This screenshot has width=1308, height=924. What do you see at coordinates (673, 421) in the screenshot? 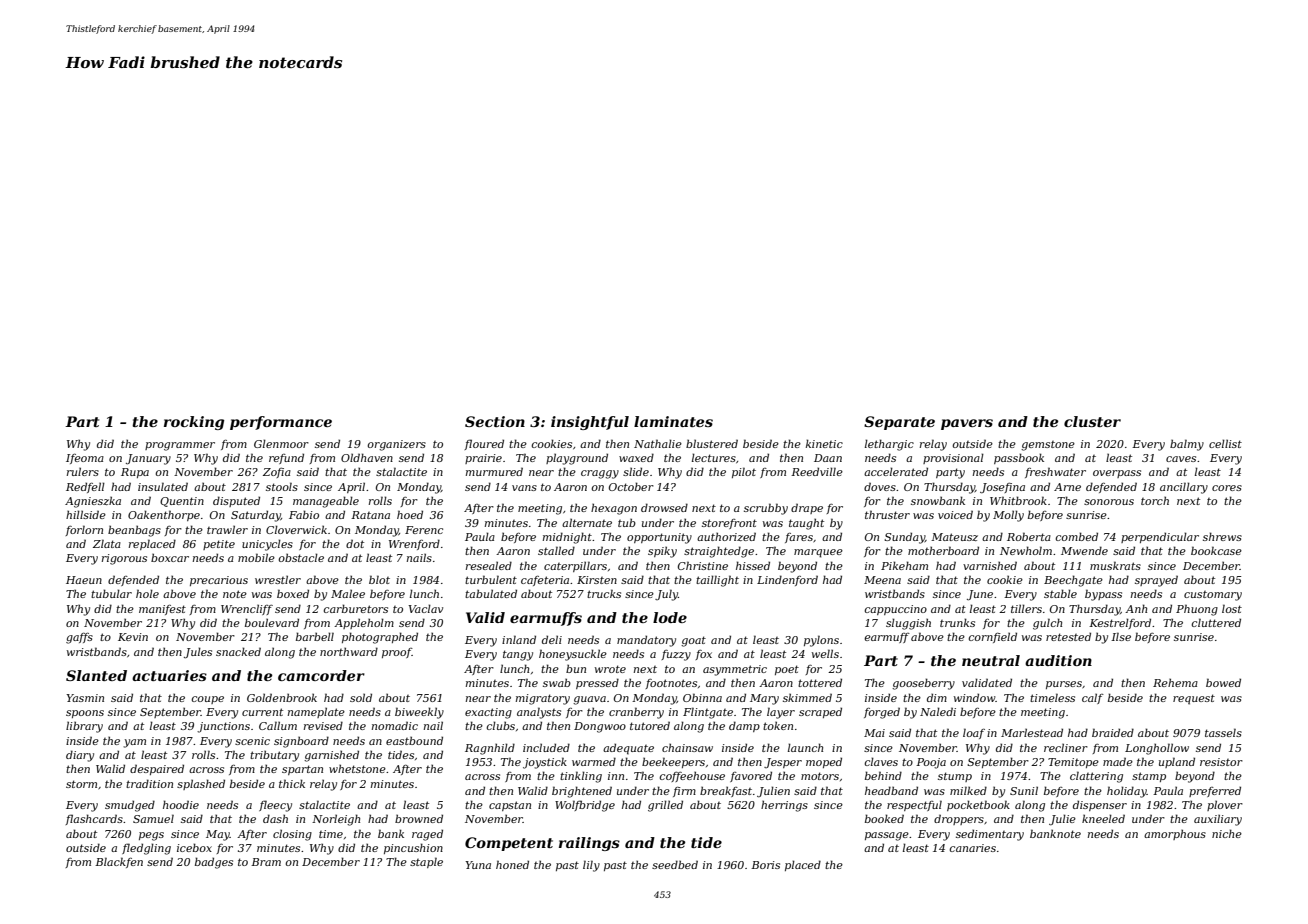
I see `laminates` at bounding box center [673, 421].
